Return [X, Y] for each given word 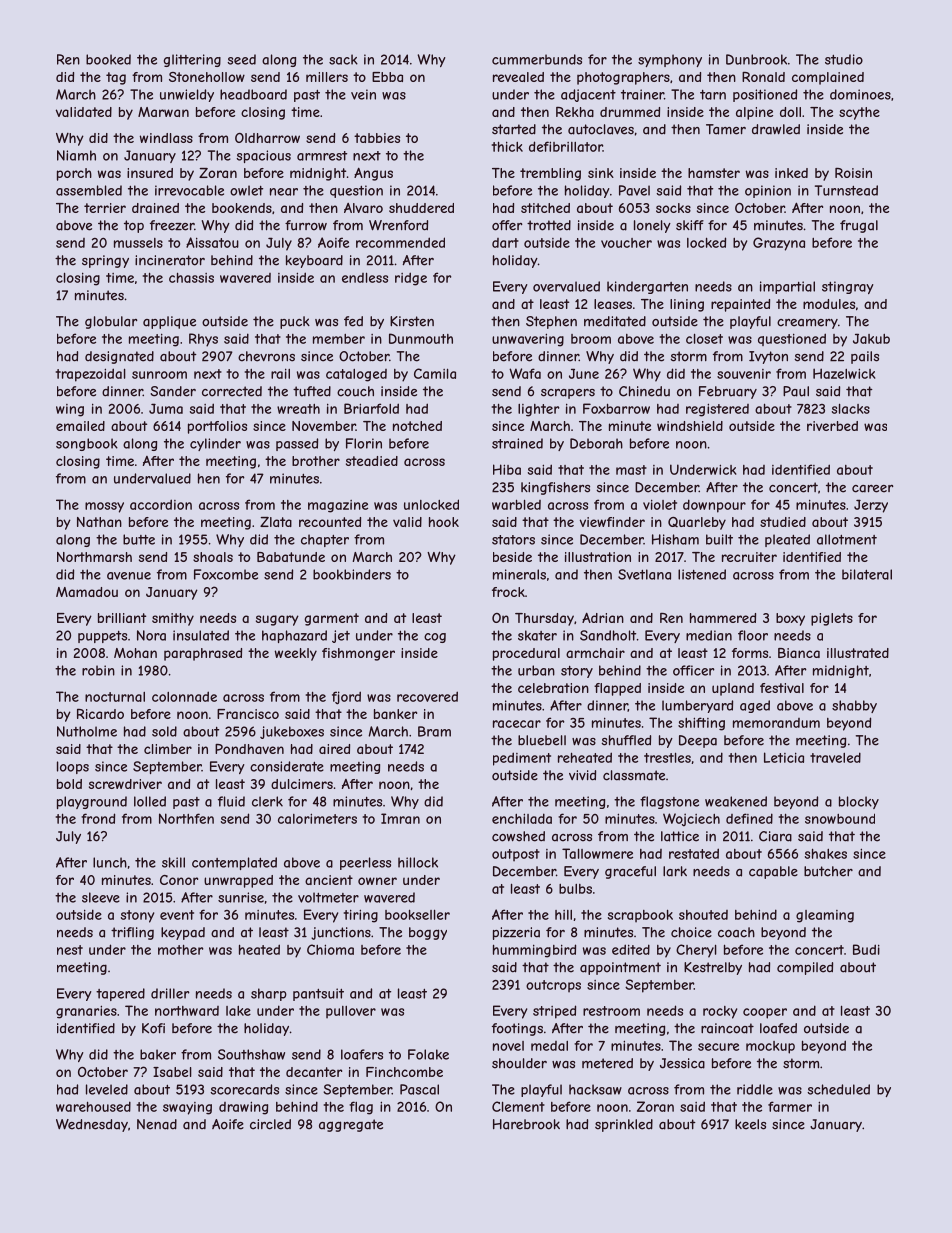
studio [844, 59]
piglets [832, 619]
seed [241, 59]
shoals [213, 557]
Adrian [603, 618]
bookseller [417, 914]
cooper [765, 1013]
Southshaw [251, 1054]
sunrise [241, 897]
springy [105, 261]
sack [343, 59]
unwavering [528, 340]
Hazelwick [844, 373]
